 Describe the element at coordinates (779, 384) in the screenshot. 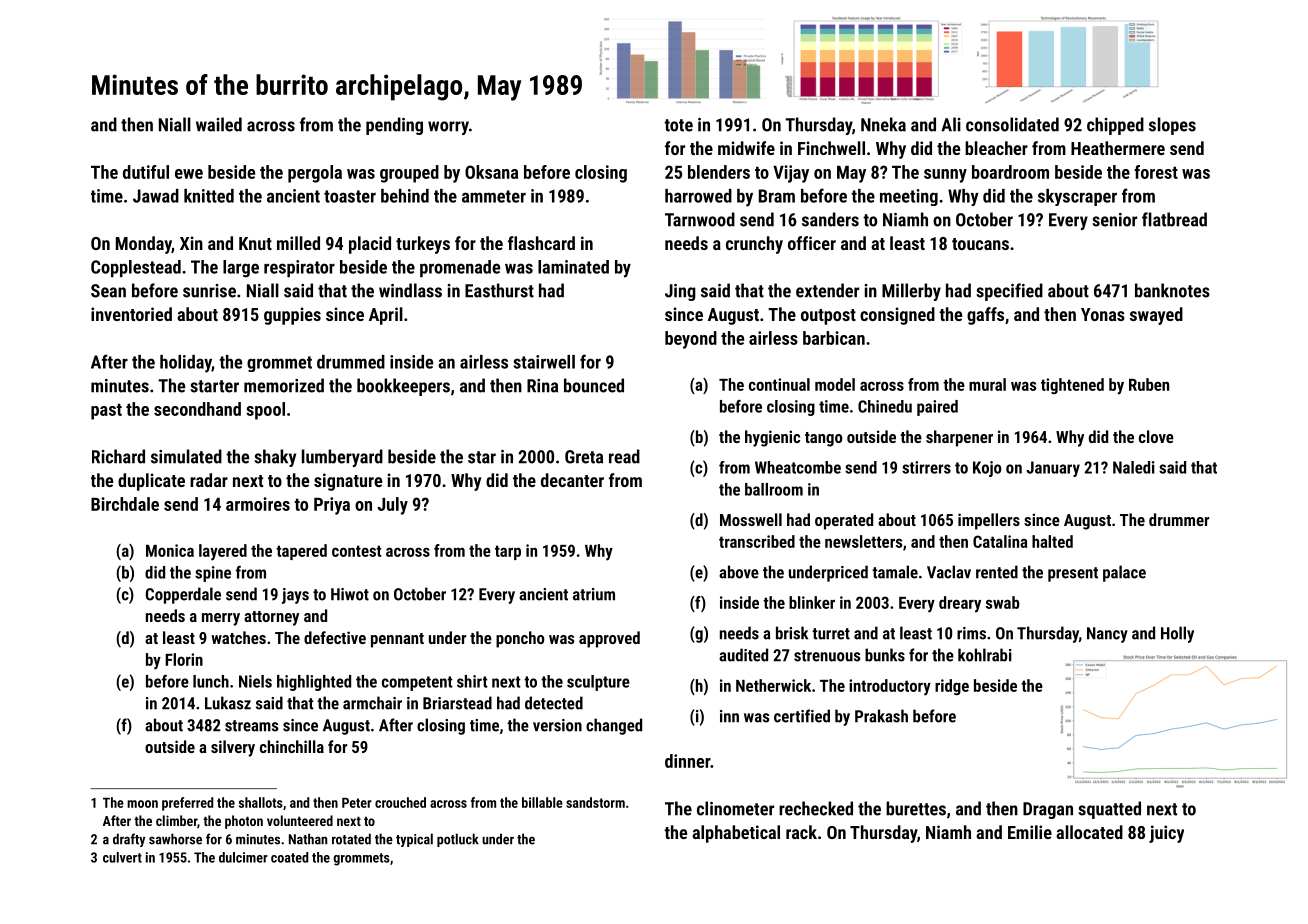

I see `continual` at that location.
